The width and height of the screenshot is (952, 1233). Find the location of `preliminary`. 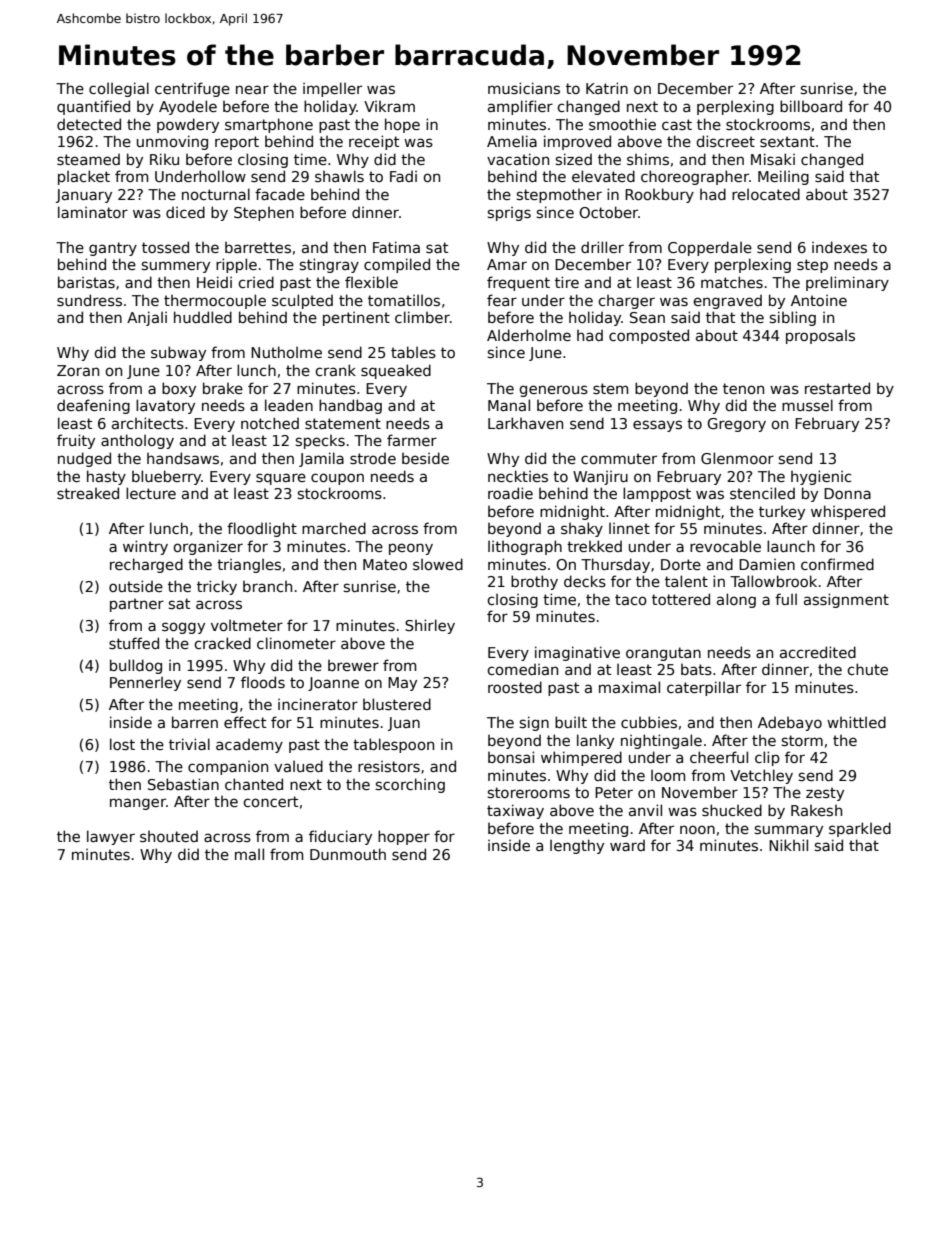

preliminary is located at coordinates (847, 283).
